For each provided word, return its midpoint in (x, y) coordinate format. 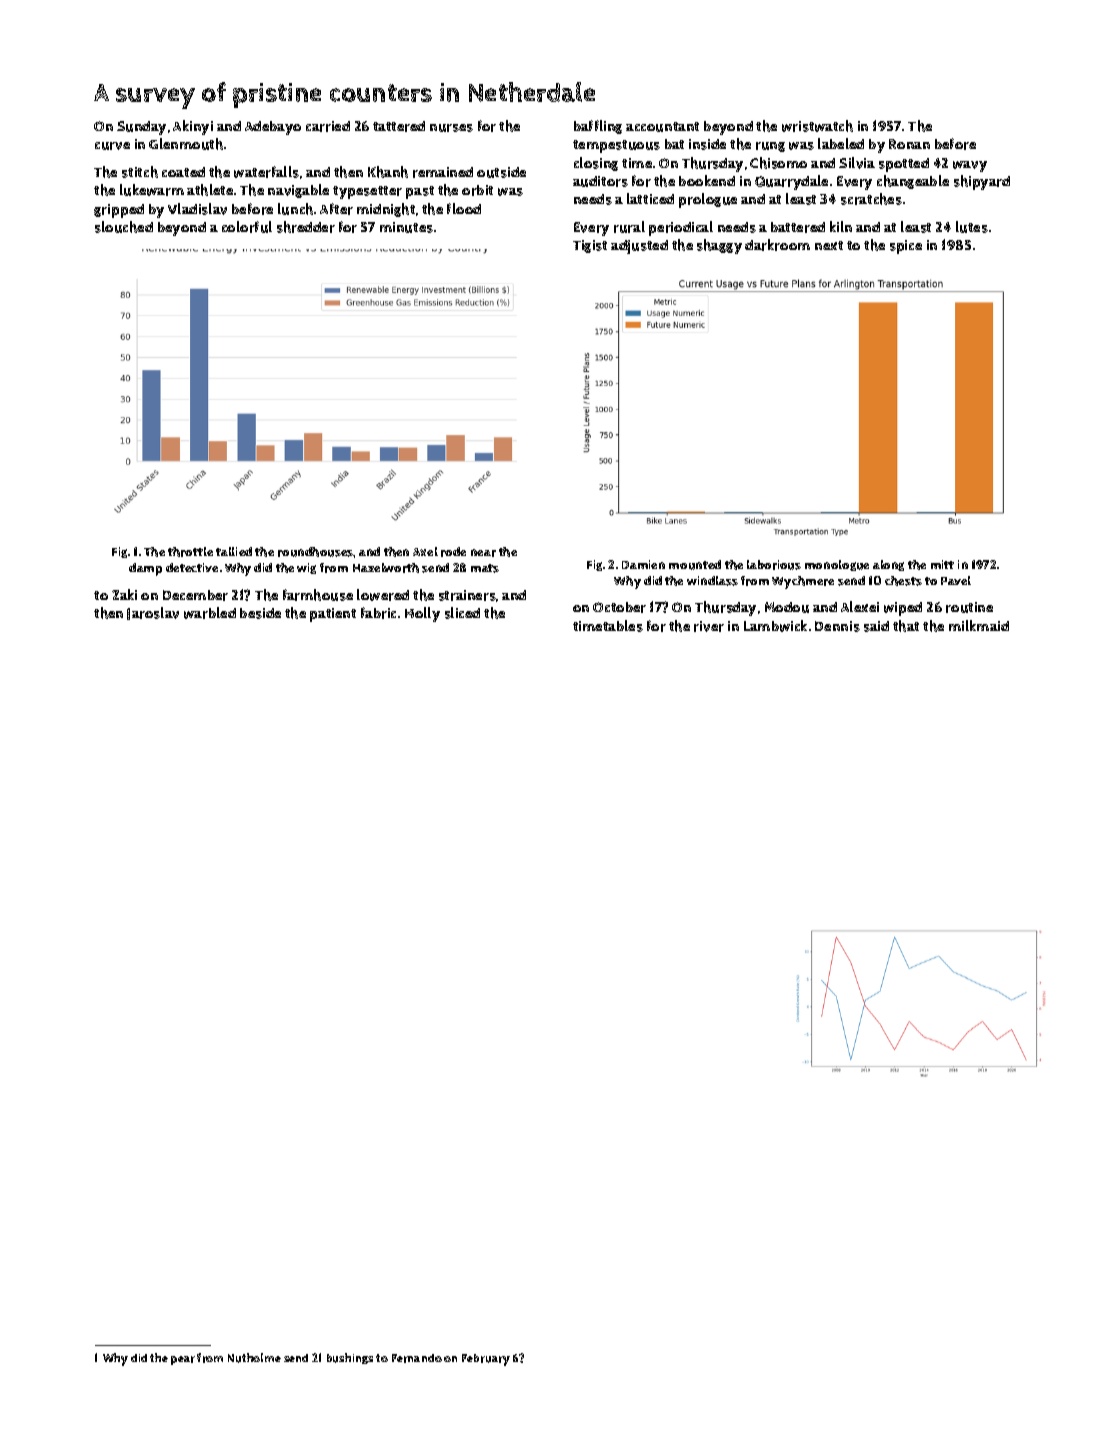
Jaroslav (153, 613)
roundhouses (316, 552)
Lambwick (775, 626)
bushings (350, 1358)
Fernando (417, 1358)
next (829, 245)
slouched (124, 227)
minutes (406, 227)
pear (183, 1360)
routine (969, 607)
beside (260, 613)
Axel (425, 551)
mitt (942, 564)
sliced (462, 613)
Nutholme (254, 1358)
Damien (643, 564)
